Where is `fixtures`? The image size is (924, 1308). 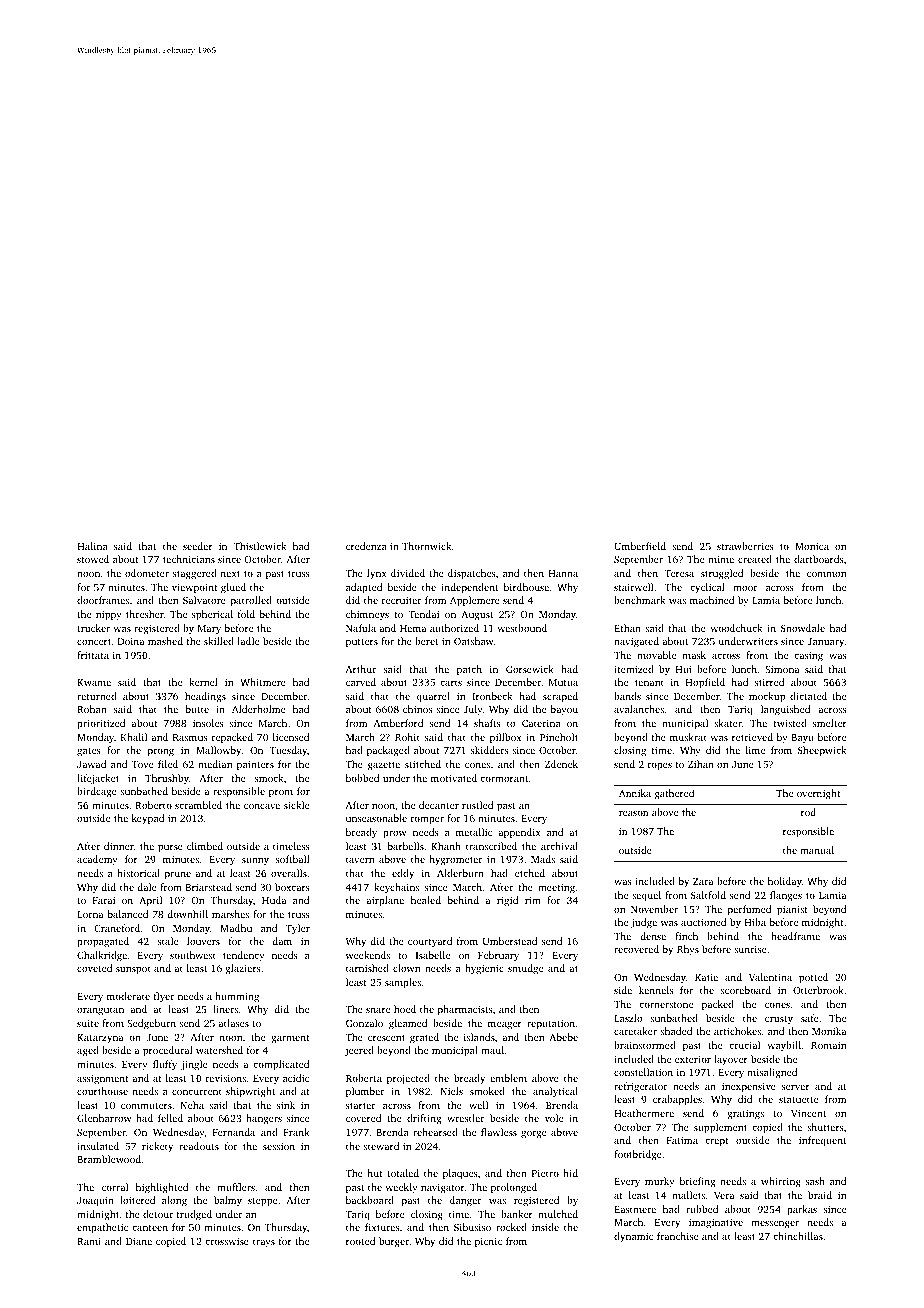 fixtures is located at coordinates (382, 1227).
